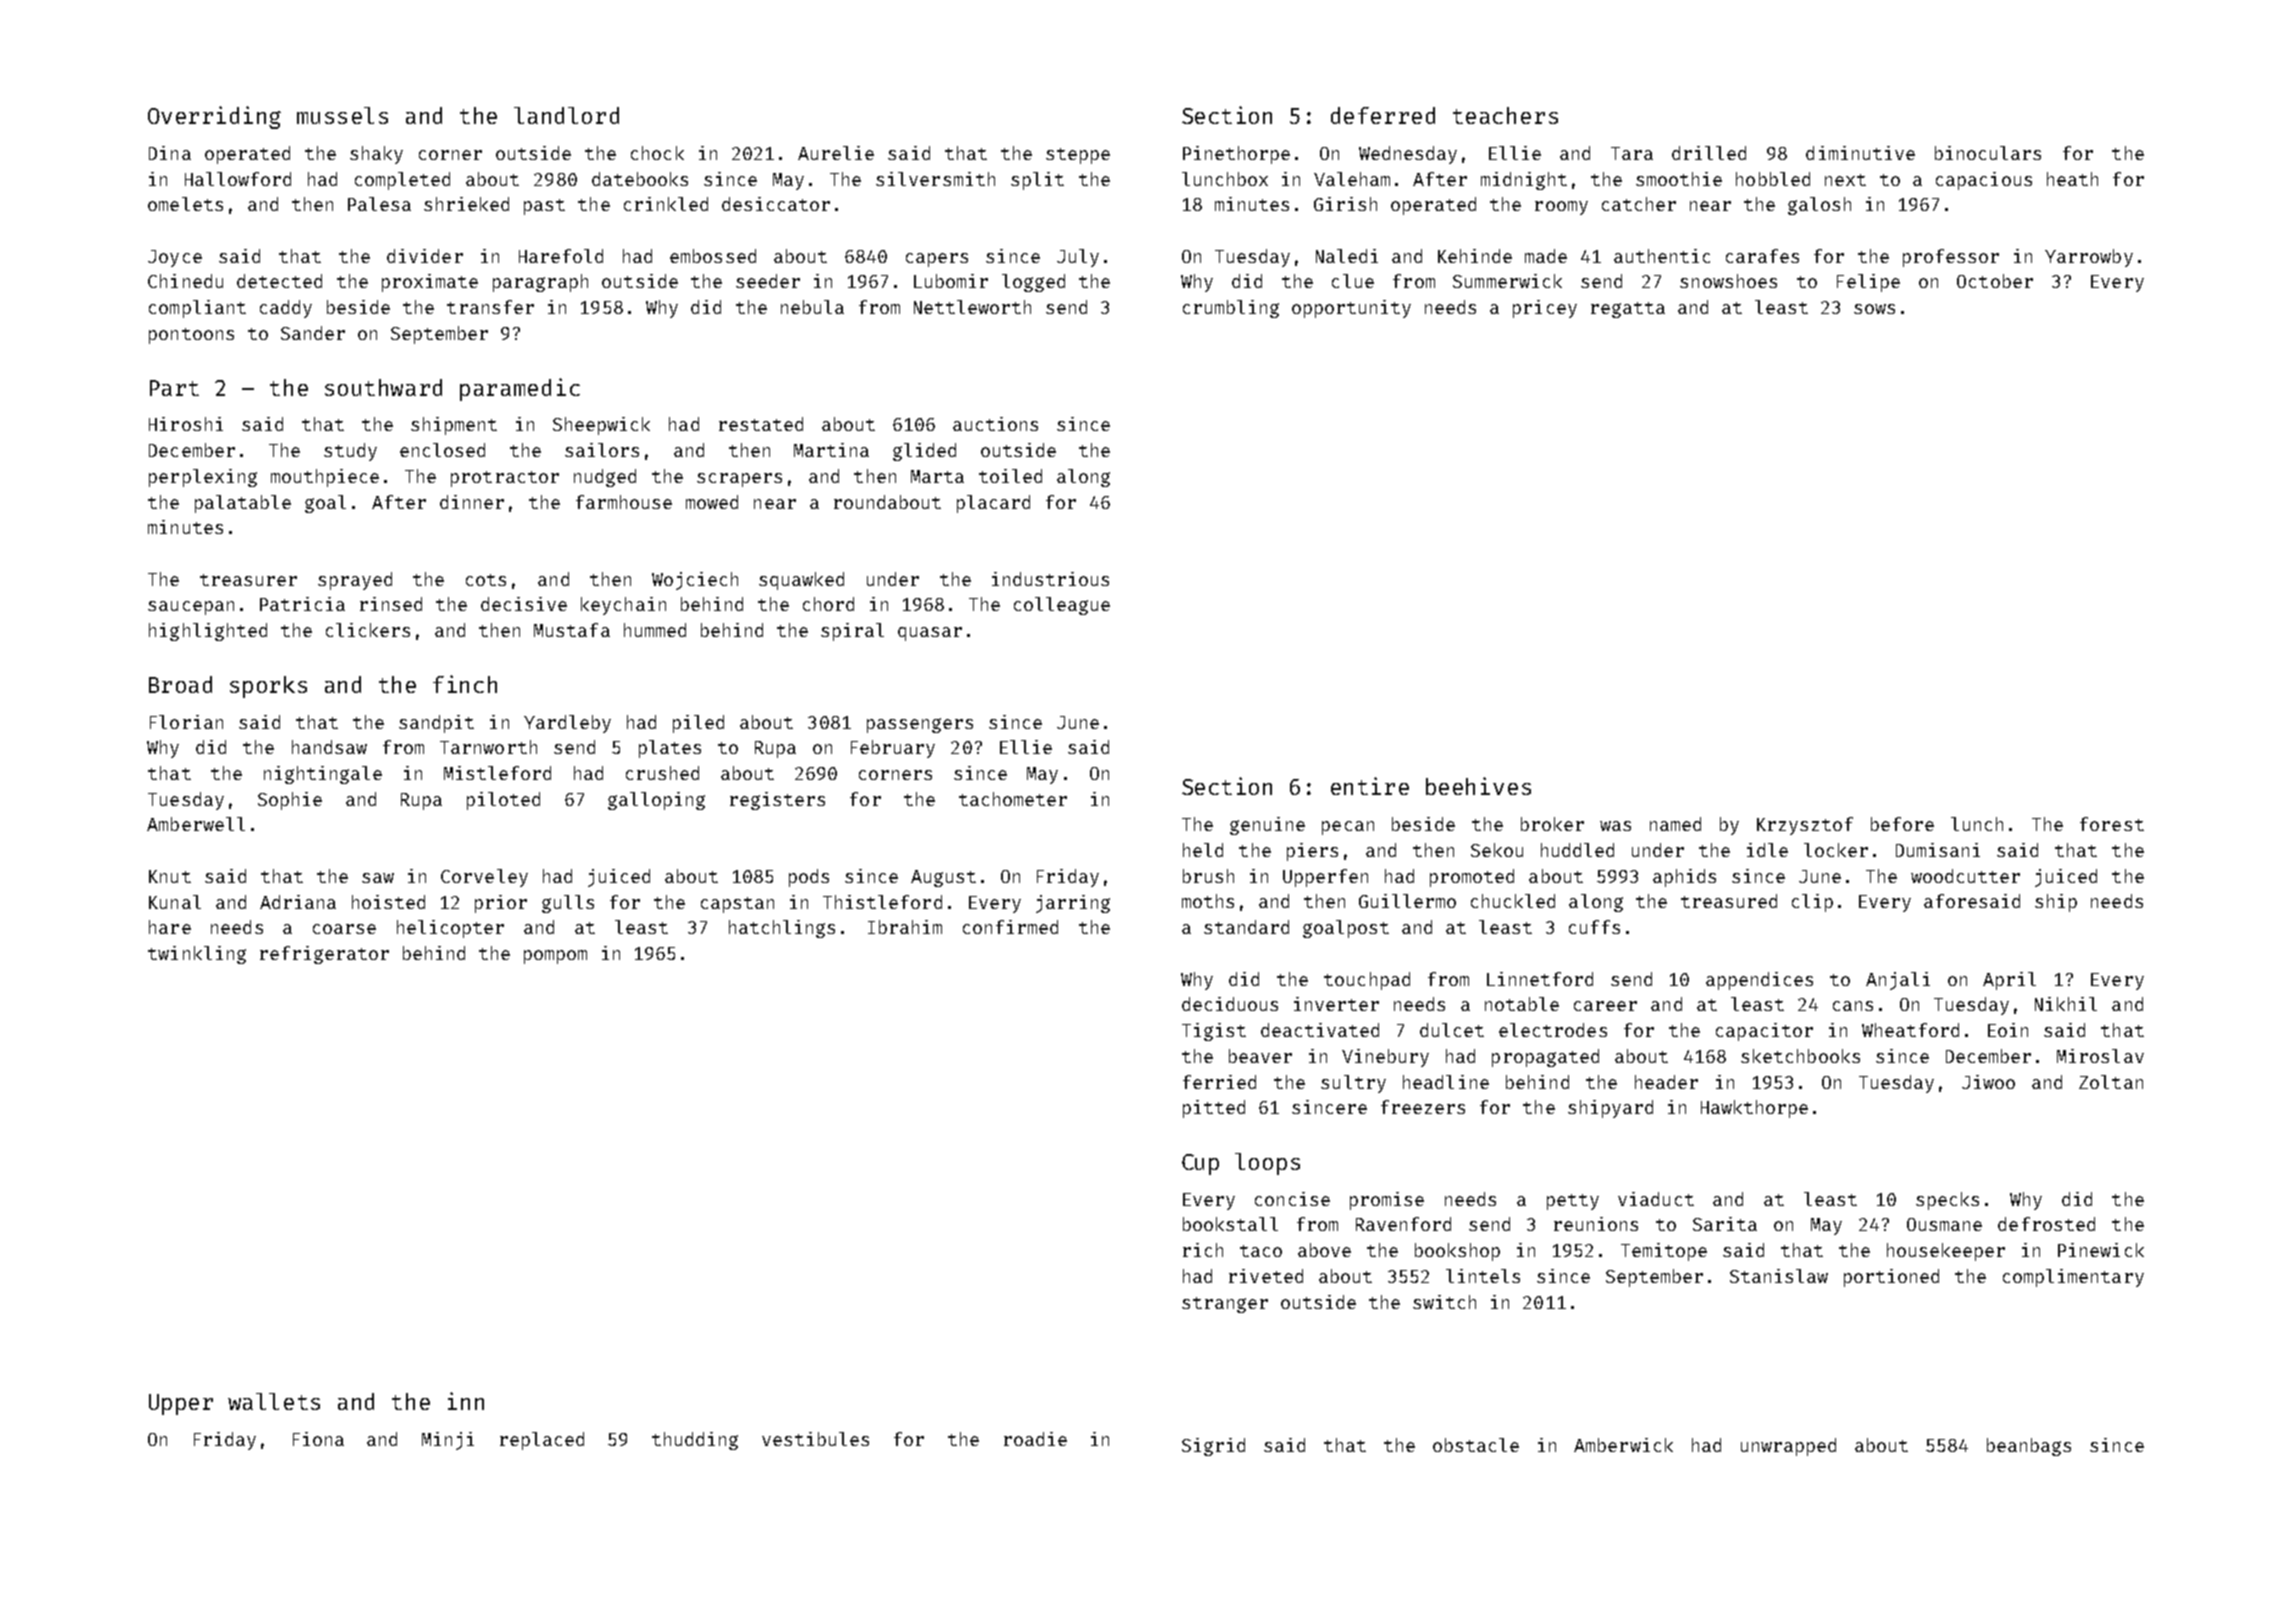 This screenshot has width=2292, height=1620. I want to click on unwrapped, so click(1788, 1447).
